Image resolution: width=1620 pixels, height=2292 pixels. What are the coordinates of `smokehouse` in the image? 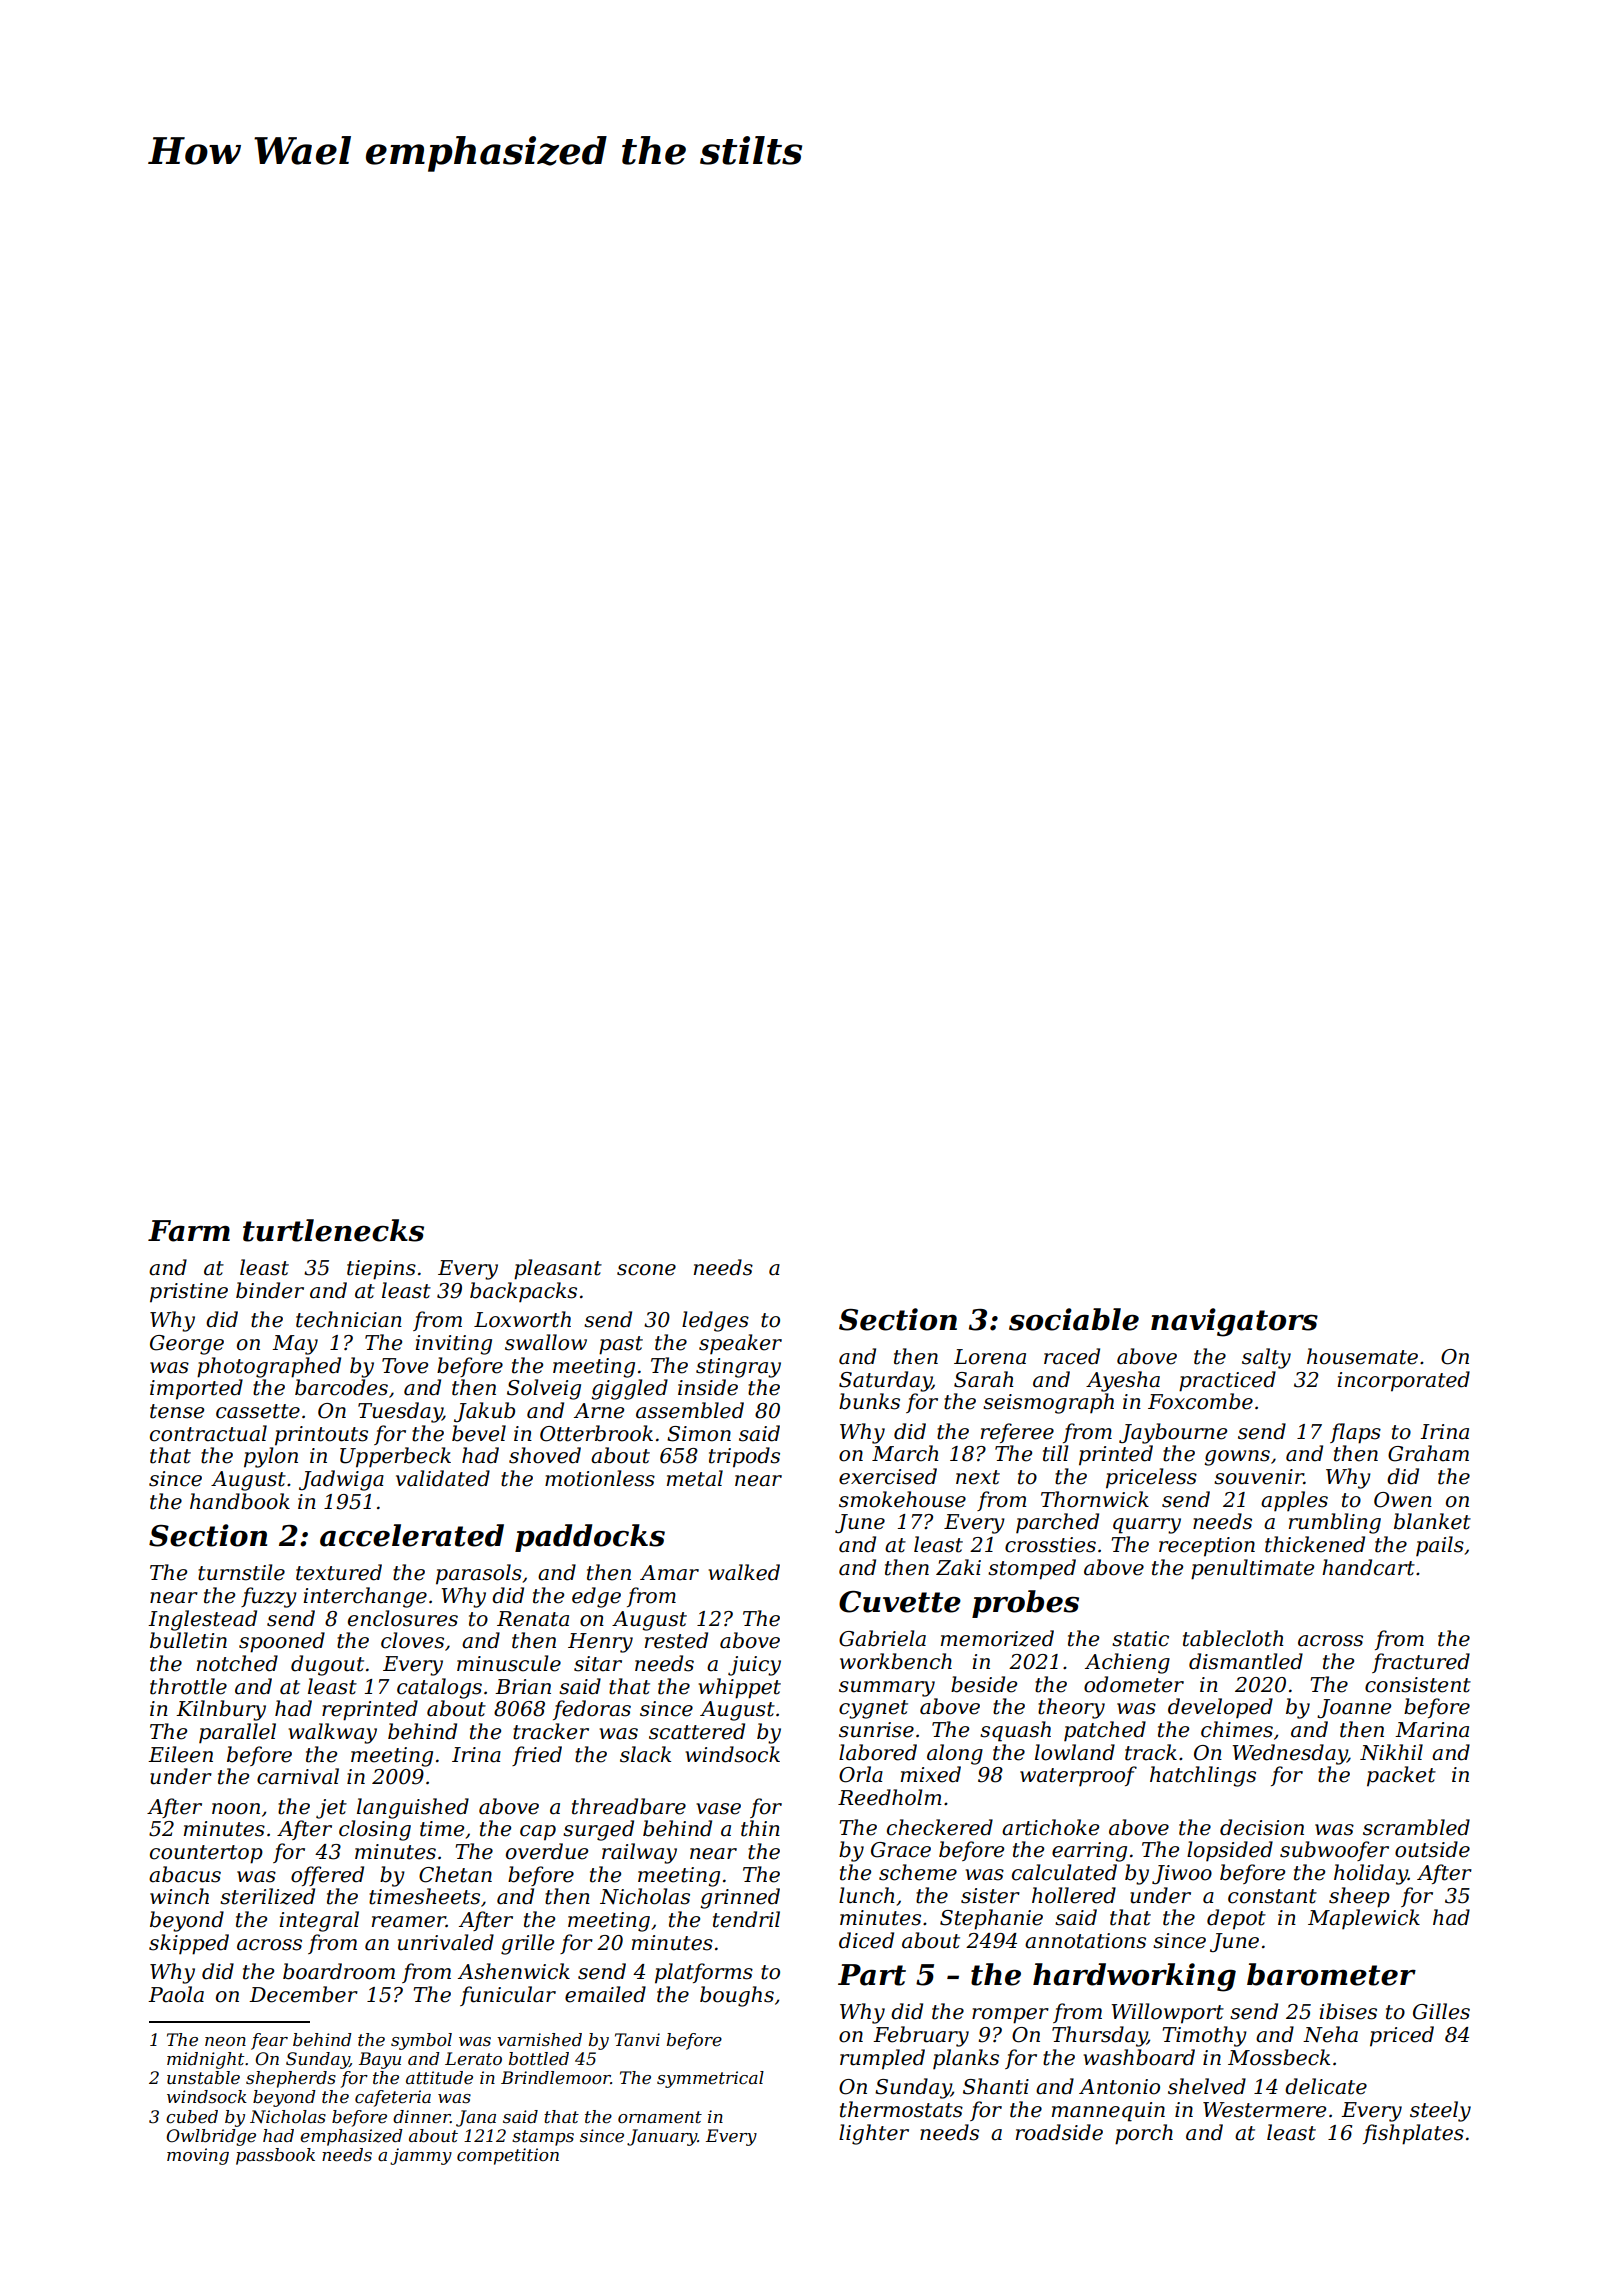 It's located at (902, 1499).
